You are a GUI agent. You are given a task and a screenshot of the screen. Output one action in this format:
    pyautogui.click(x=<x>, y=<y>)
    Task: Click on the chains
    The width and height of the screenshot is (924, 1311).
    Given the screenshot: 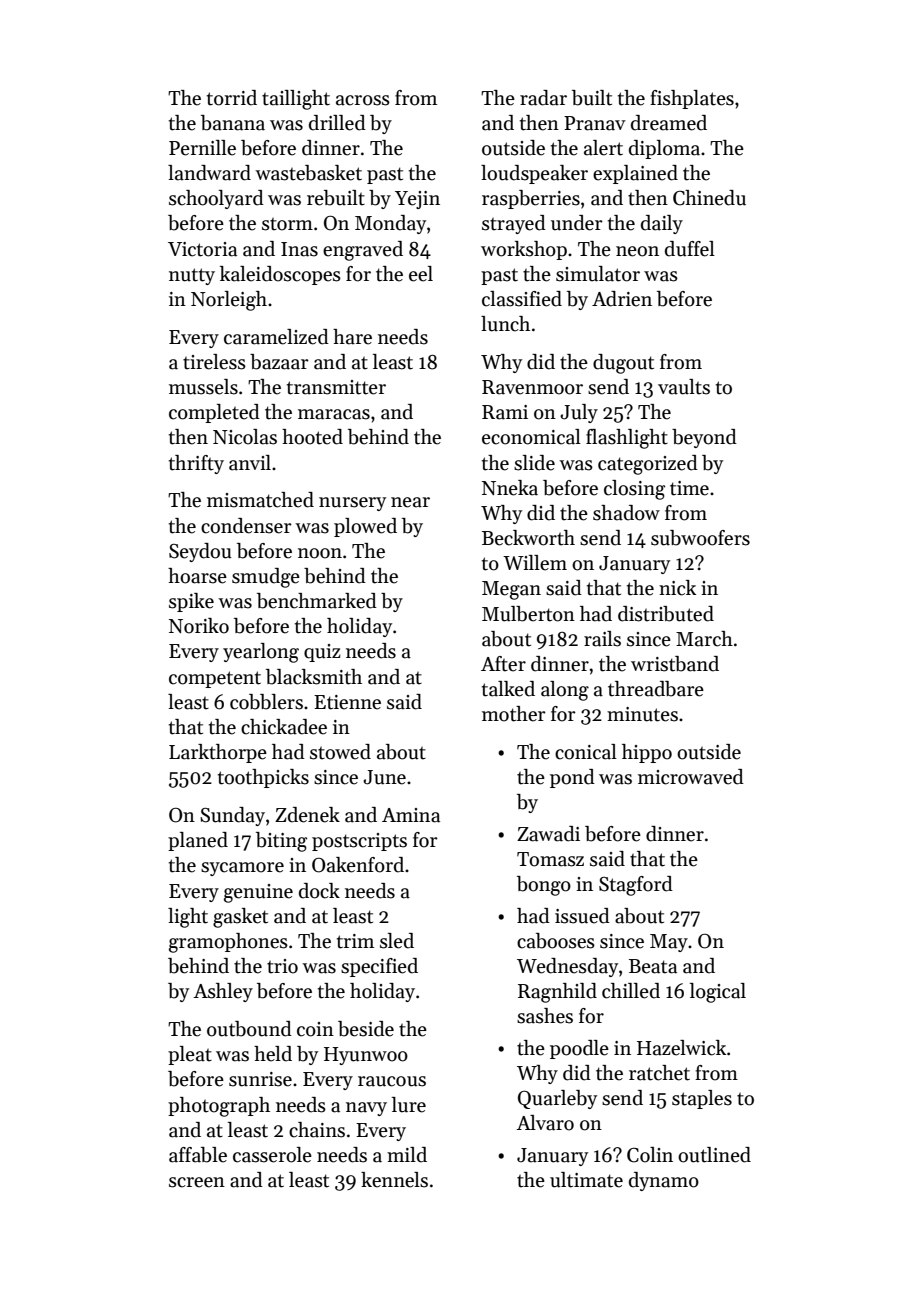 What is the action you would take?
    pyautogui.click(x=317, y=1130)
